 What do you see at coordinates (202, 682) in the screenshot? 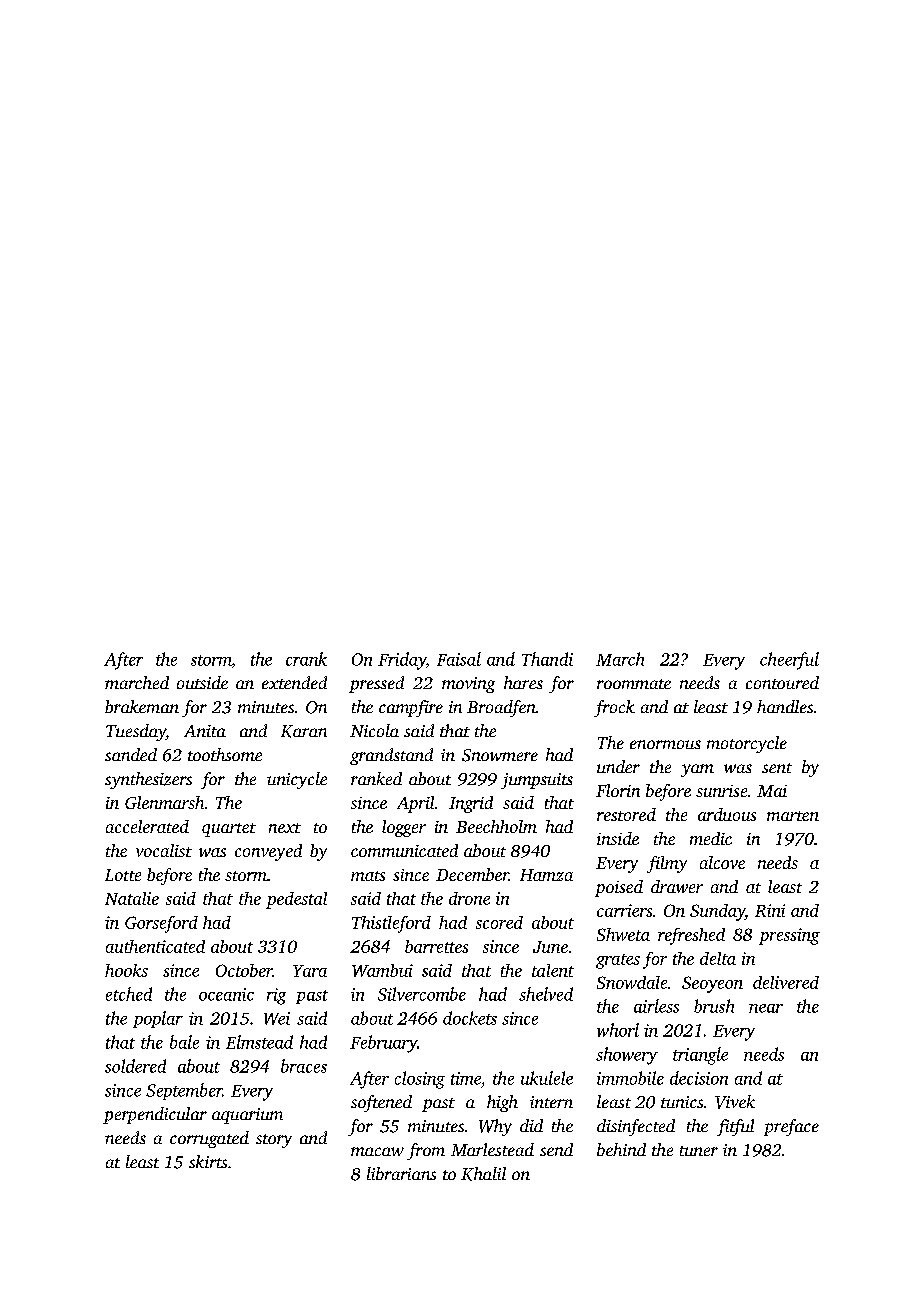
I see `outside` at bounding box center [202, 682].
